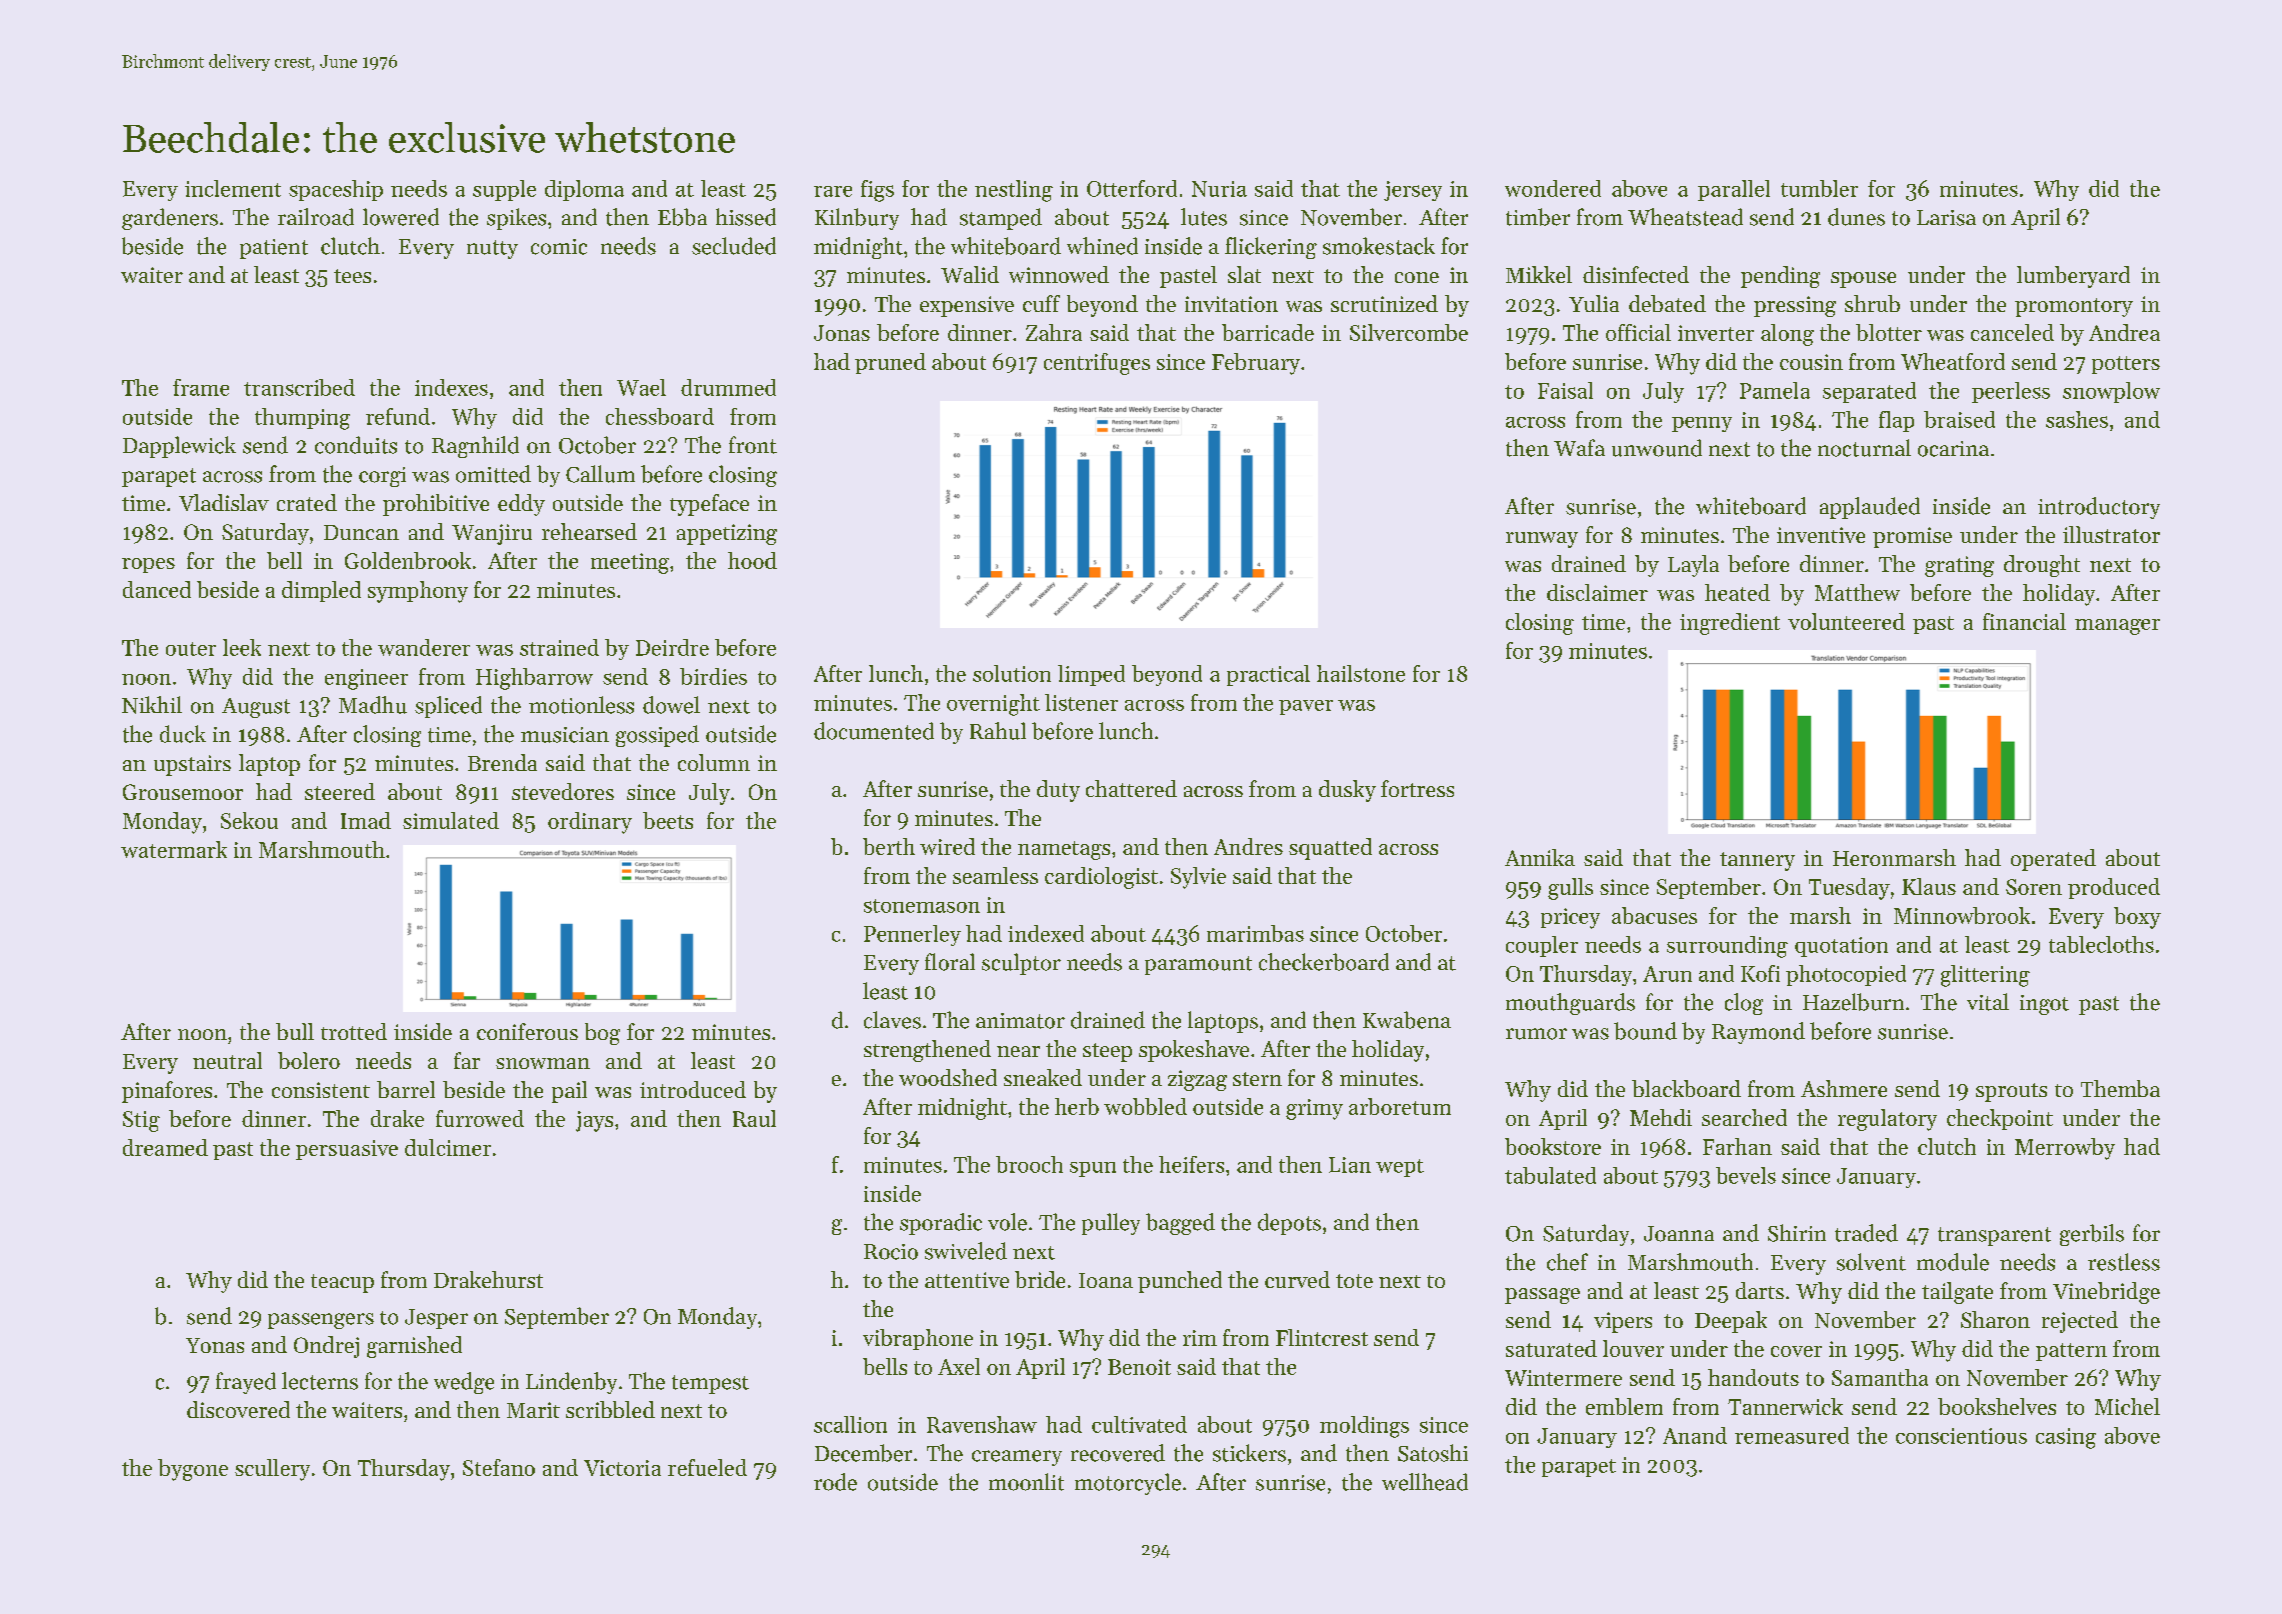 The image size is (2282, 1614). Describe the element at coordinates (1819, 188) in the screenshot. I see `tumbler` at that location.
